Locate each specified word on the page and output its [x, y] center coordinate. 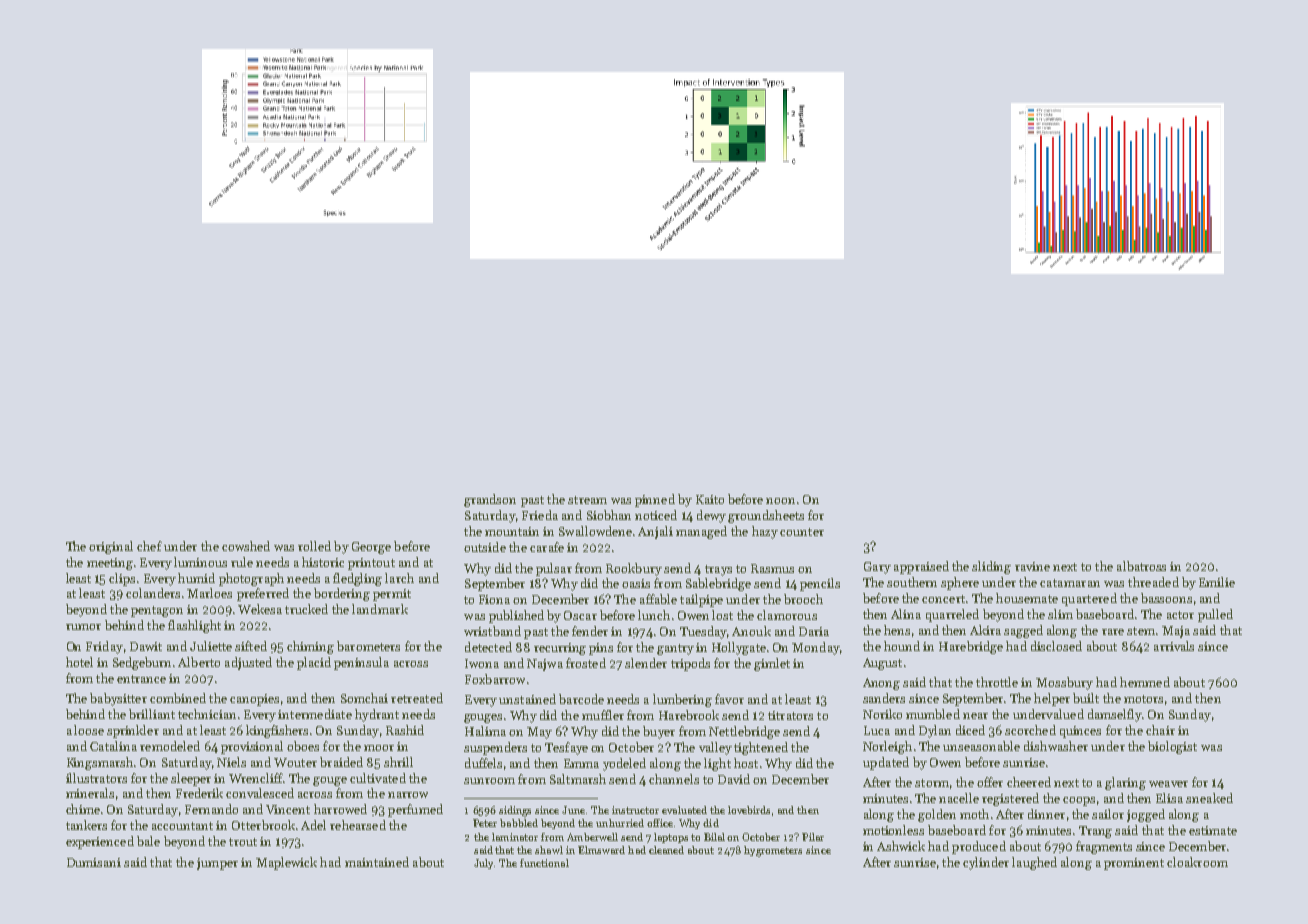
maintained [377, 862]
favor [729, 699]
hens [897, 630]
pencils [820, 584]
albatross [1141, 566]
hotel [79, 662]
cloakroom [1197, 862]
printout [371, 564]
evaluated [684, 810]
